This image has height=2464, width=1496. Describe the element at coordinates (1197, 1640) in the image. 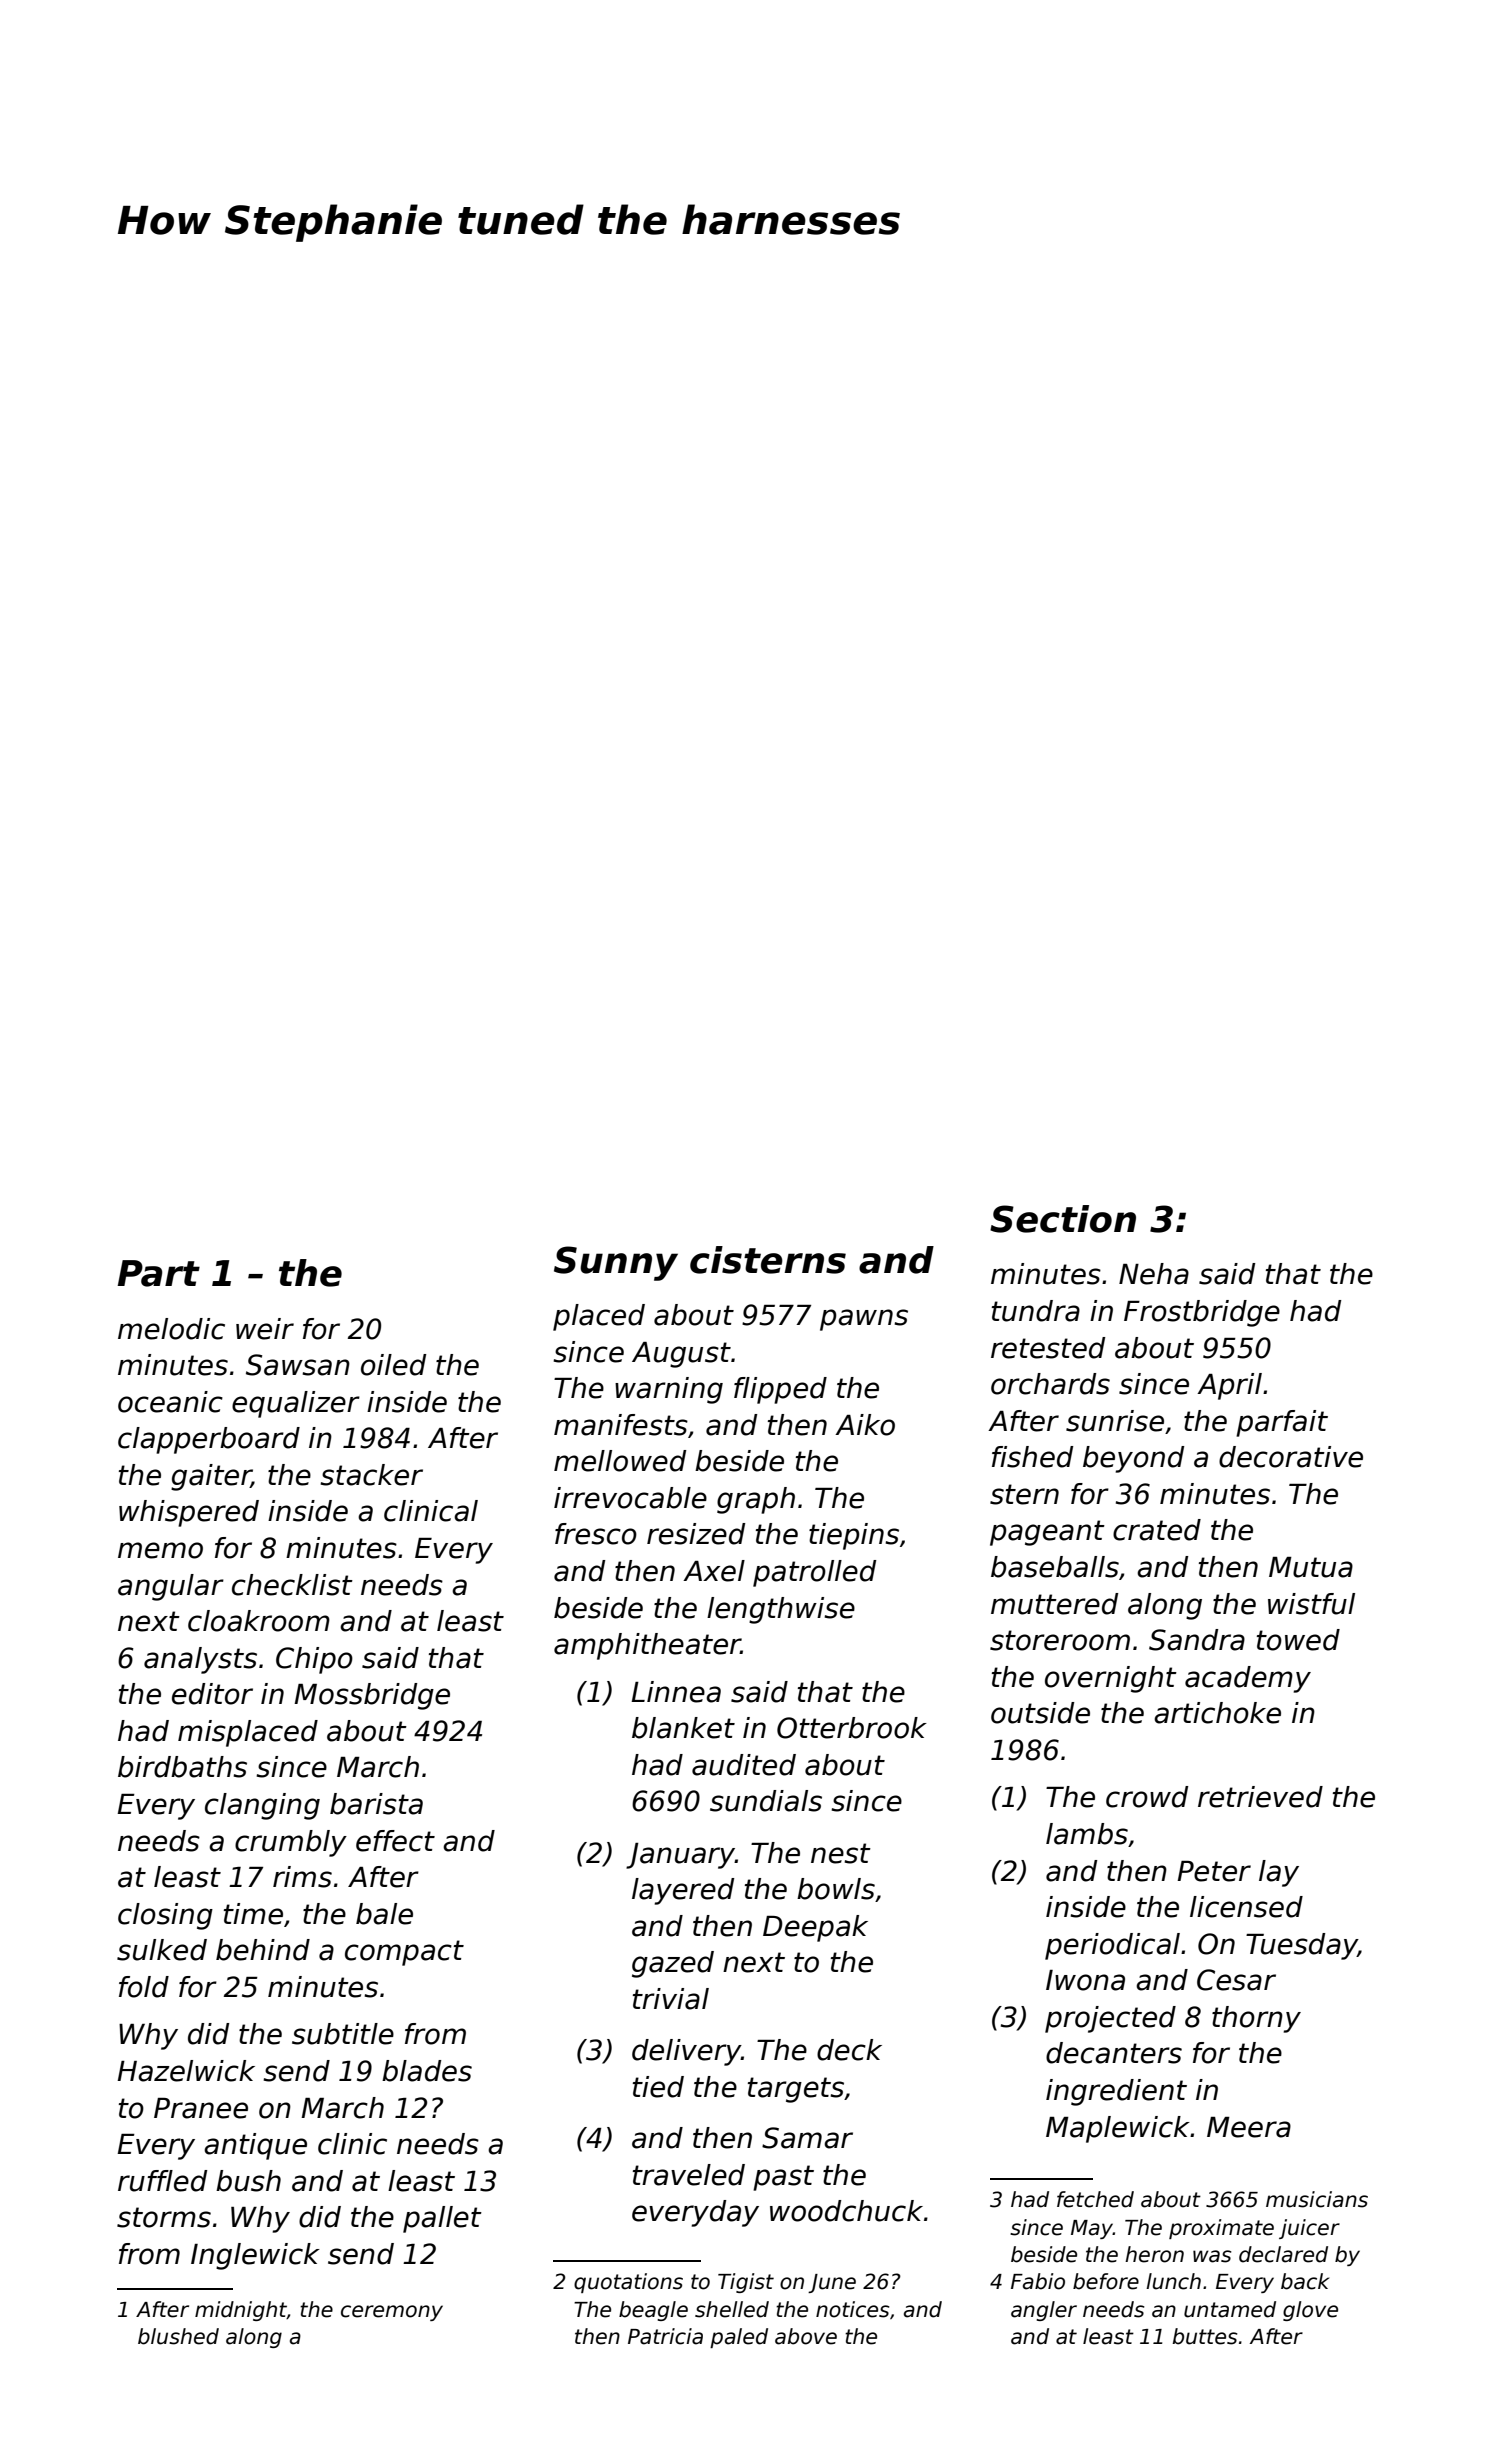

I see `Sandra` at that location.
